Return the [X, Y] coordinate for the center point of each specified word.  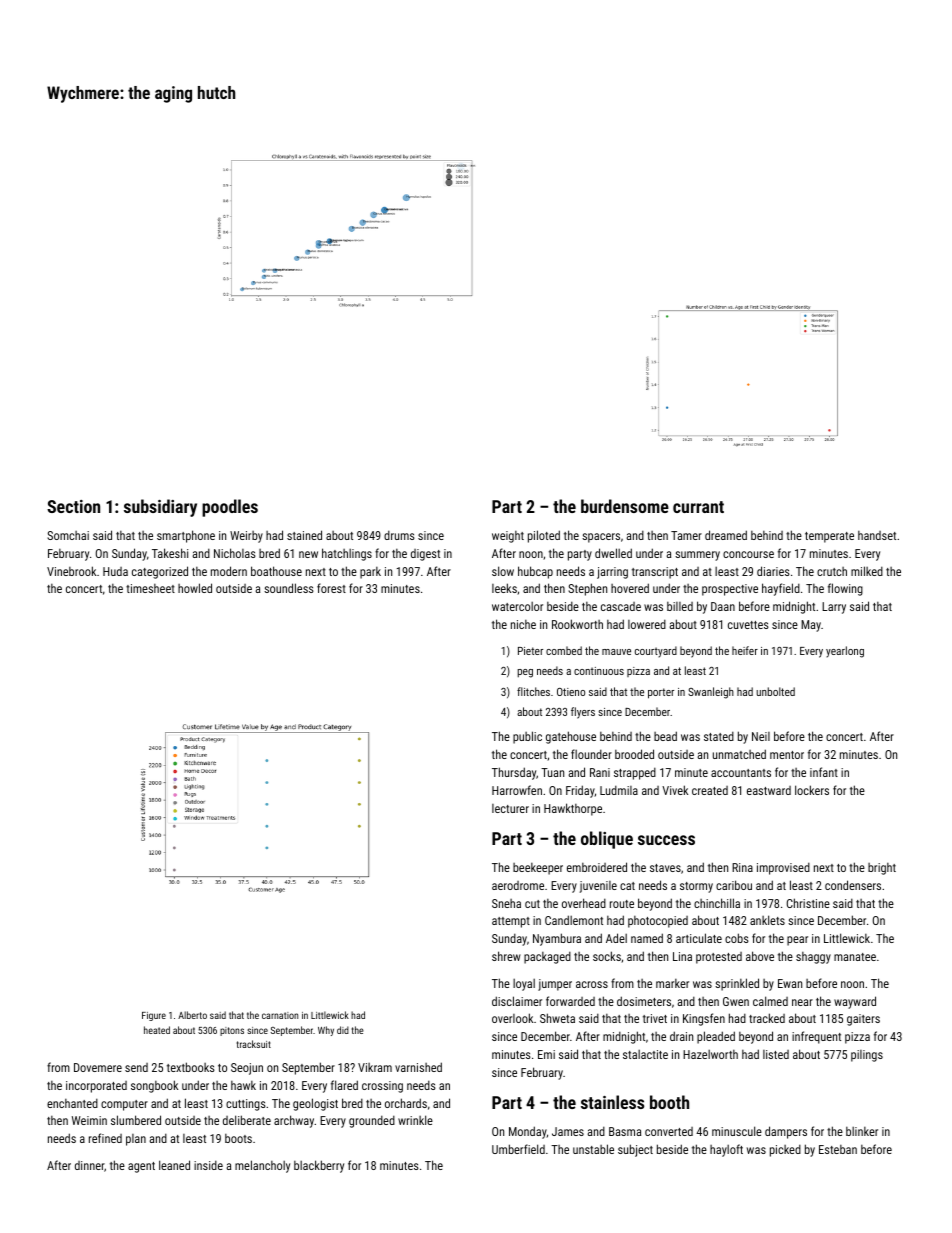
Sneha [506, 903]
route [622, 904]
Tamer [686, 535]
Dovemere [98, 1067]
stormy [696, 887]
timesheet [150, 588]
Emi [546, 1054]
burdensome [625, 506]
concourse [748, 554]
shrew [506, 956]
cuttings [246, 1105]
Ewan [790, 983]
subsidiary [160, 508]
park [370, 573]
